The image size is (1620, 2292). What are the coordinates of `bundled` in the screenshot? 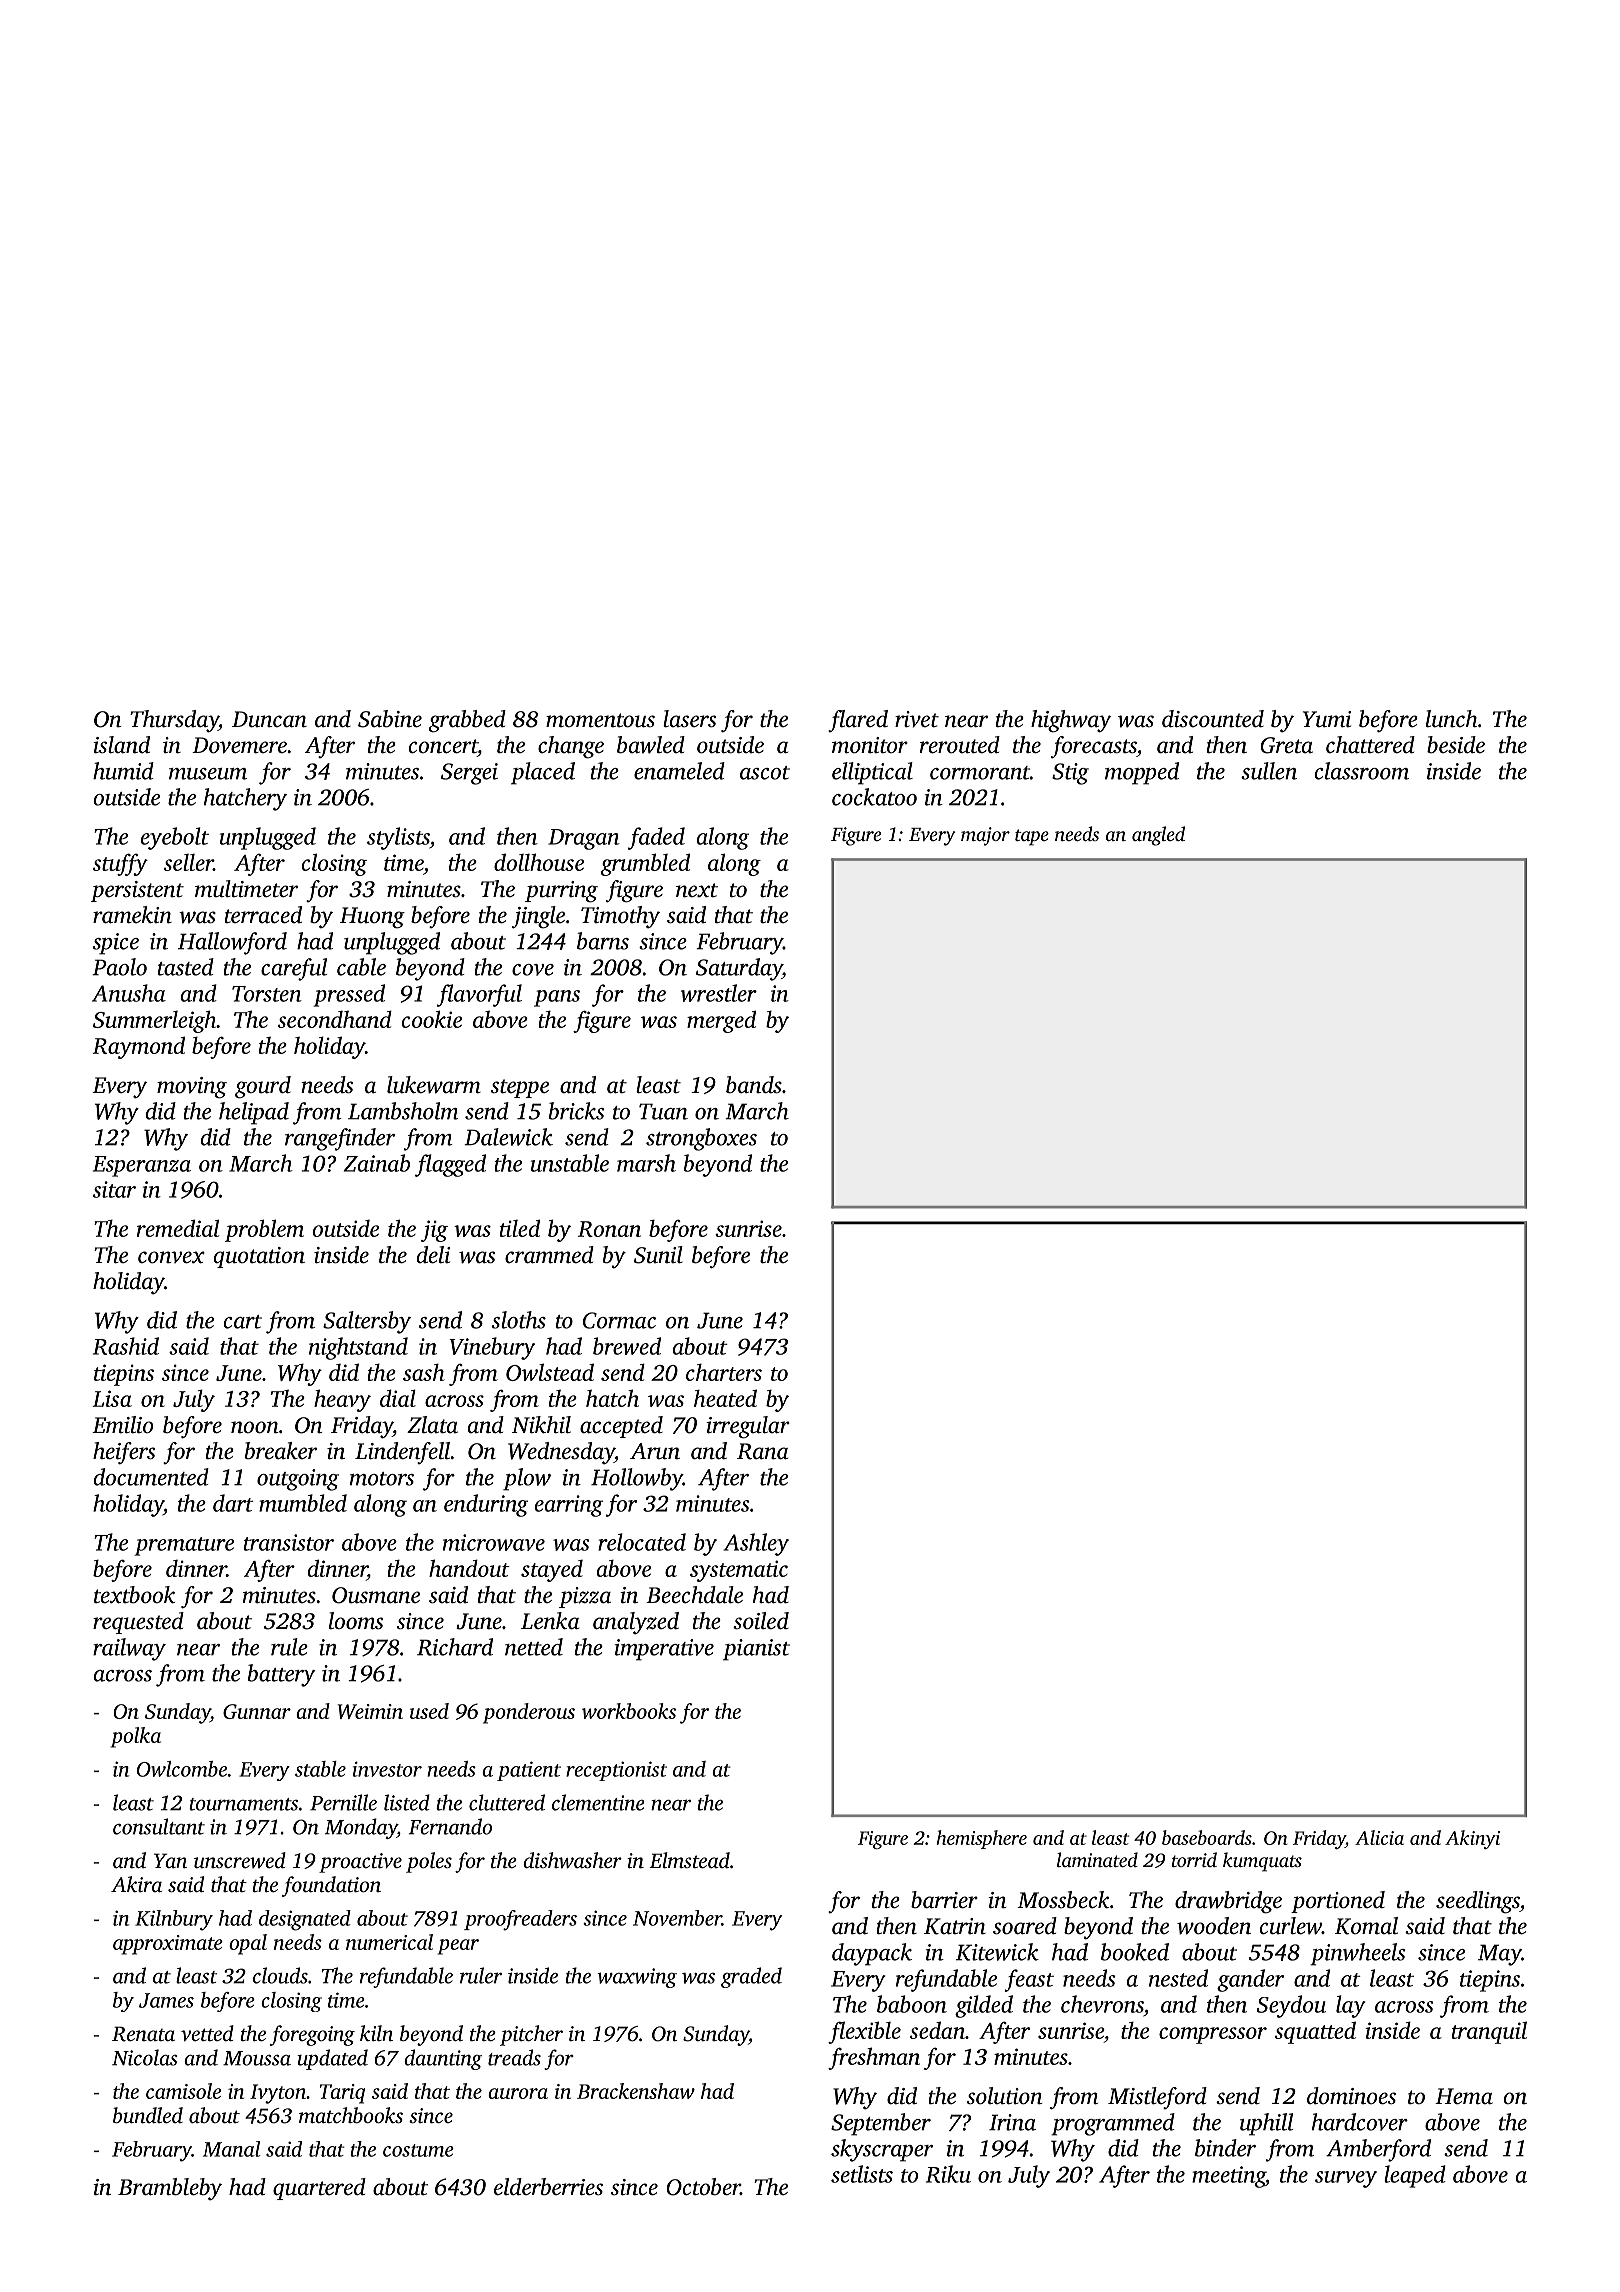 It's located at (148, 2115).
